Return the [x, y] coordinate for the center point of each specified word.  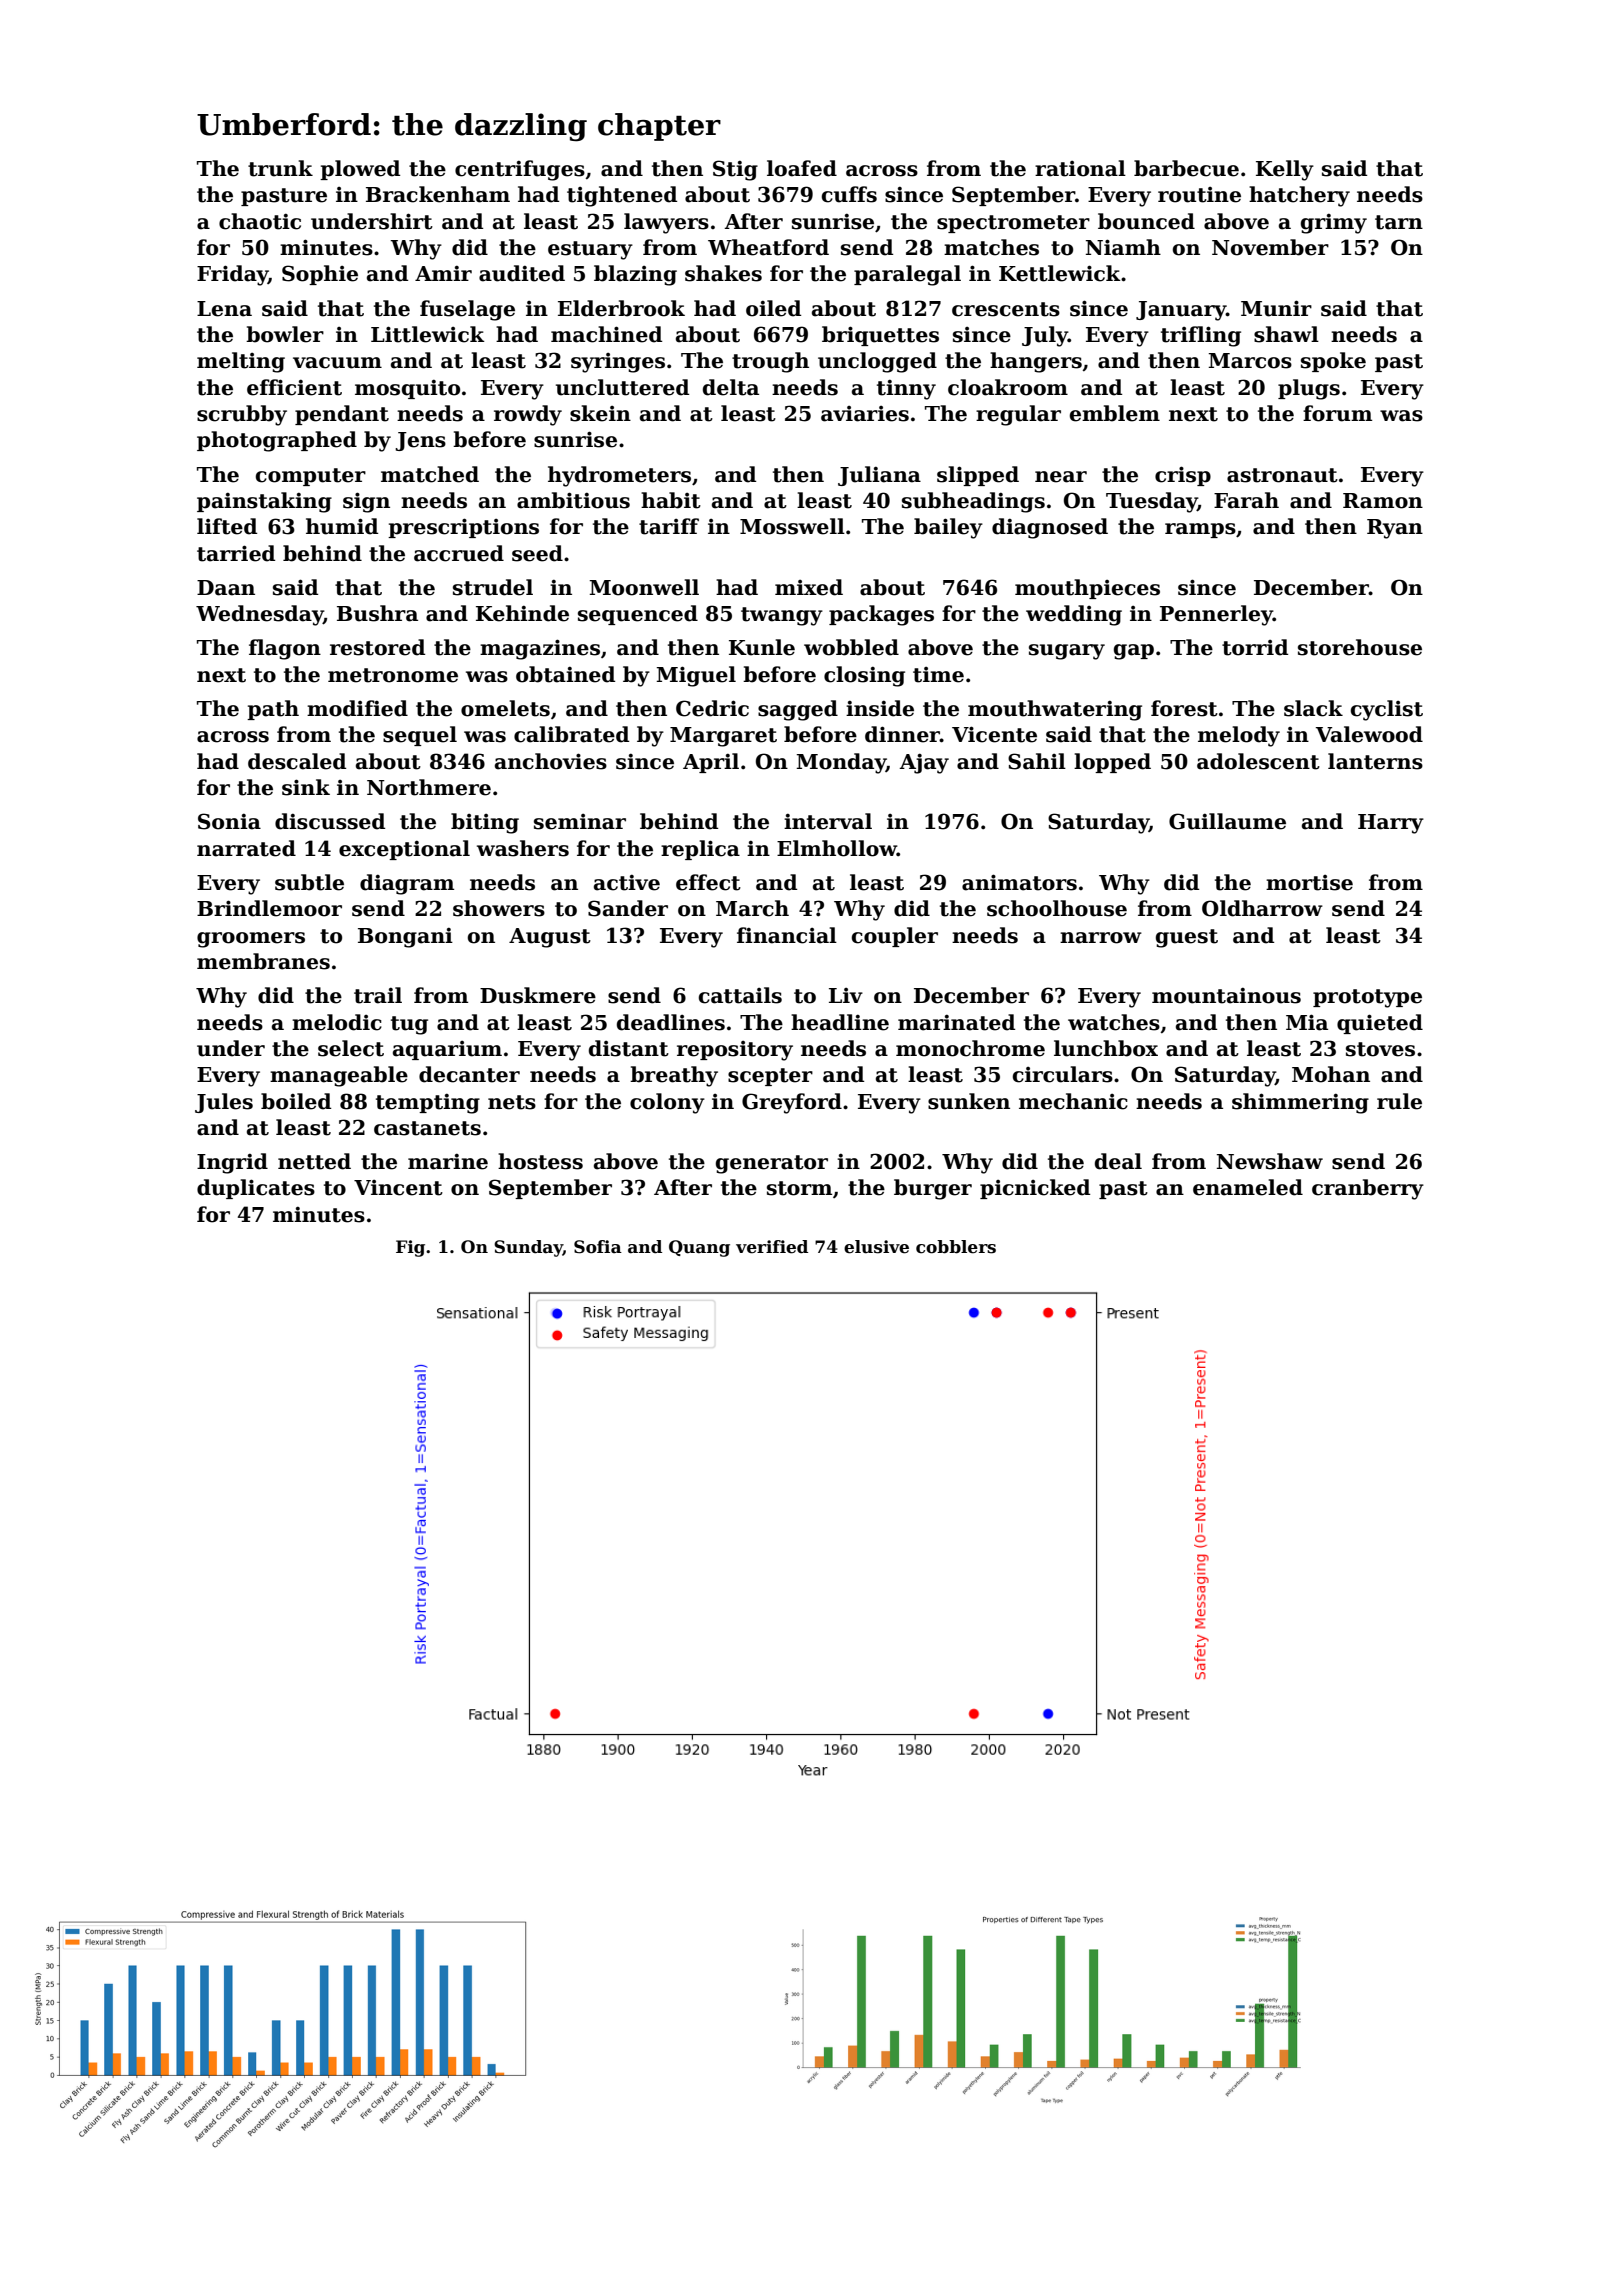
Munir [1276, 308]
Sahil [1037, 761]
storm [799, 1188]
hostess [540, 1161]
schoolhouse [1057, 908]
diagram [407, 884]
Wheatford [768, 247]
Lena [224, 309]
